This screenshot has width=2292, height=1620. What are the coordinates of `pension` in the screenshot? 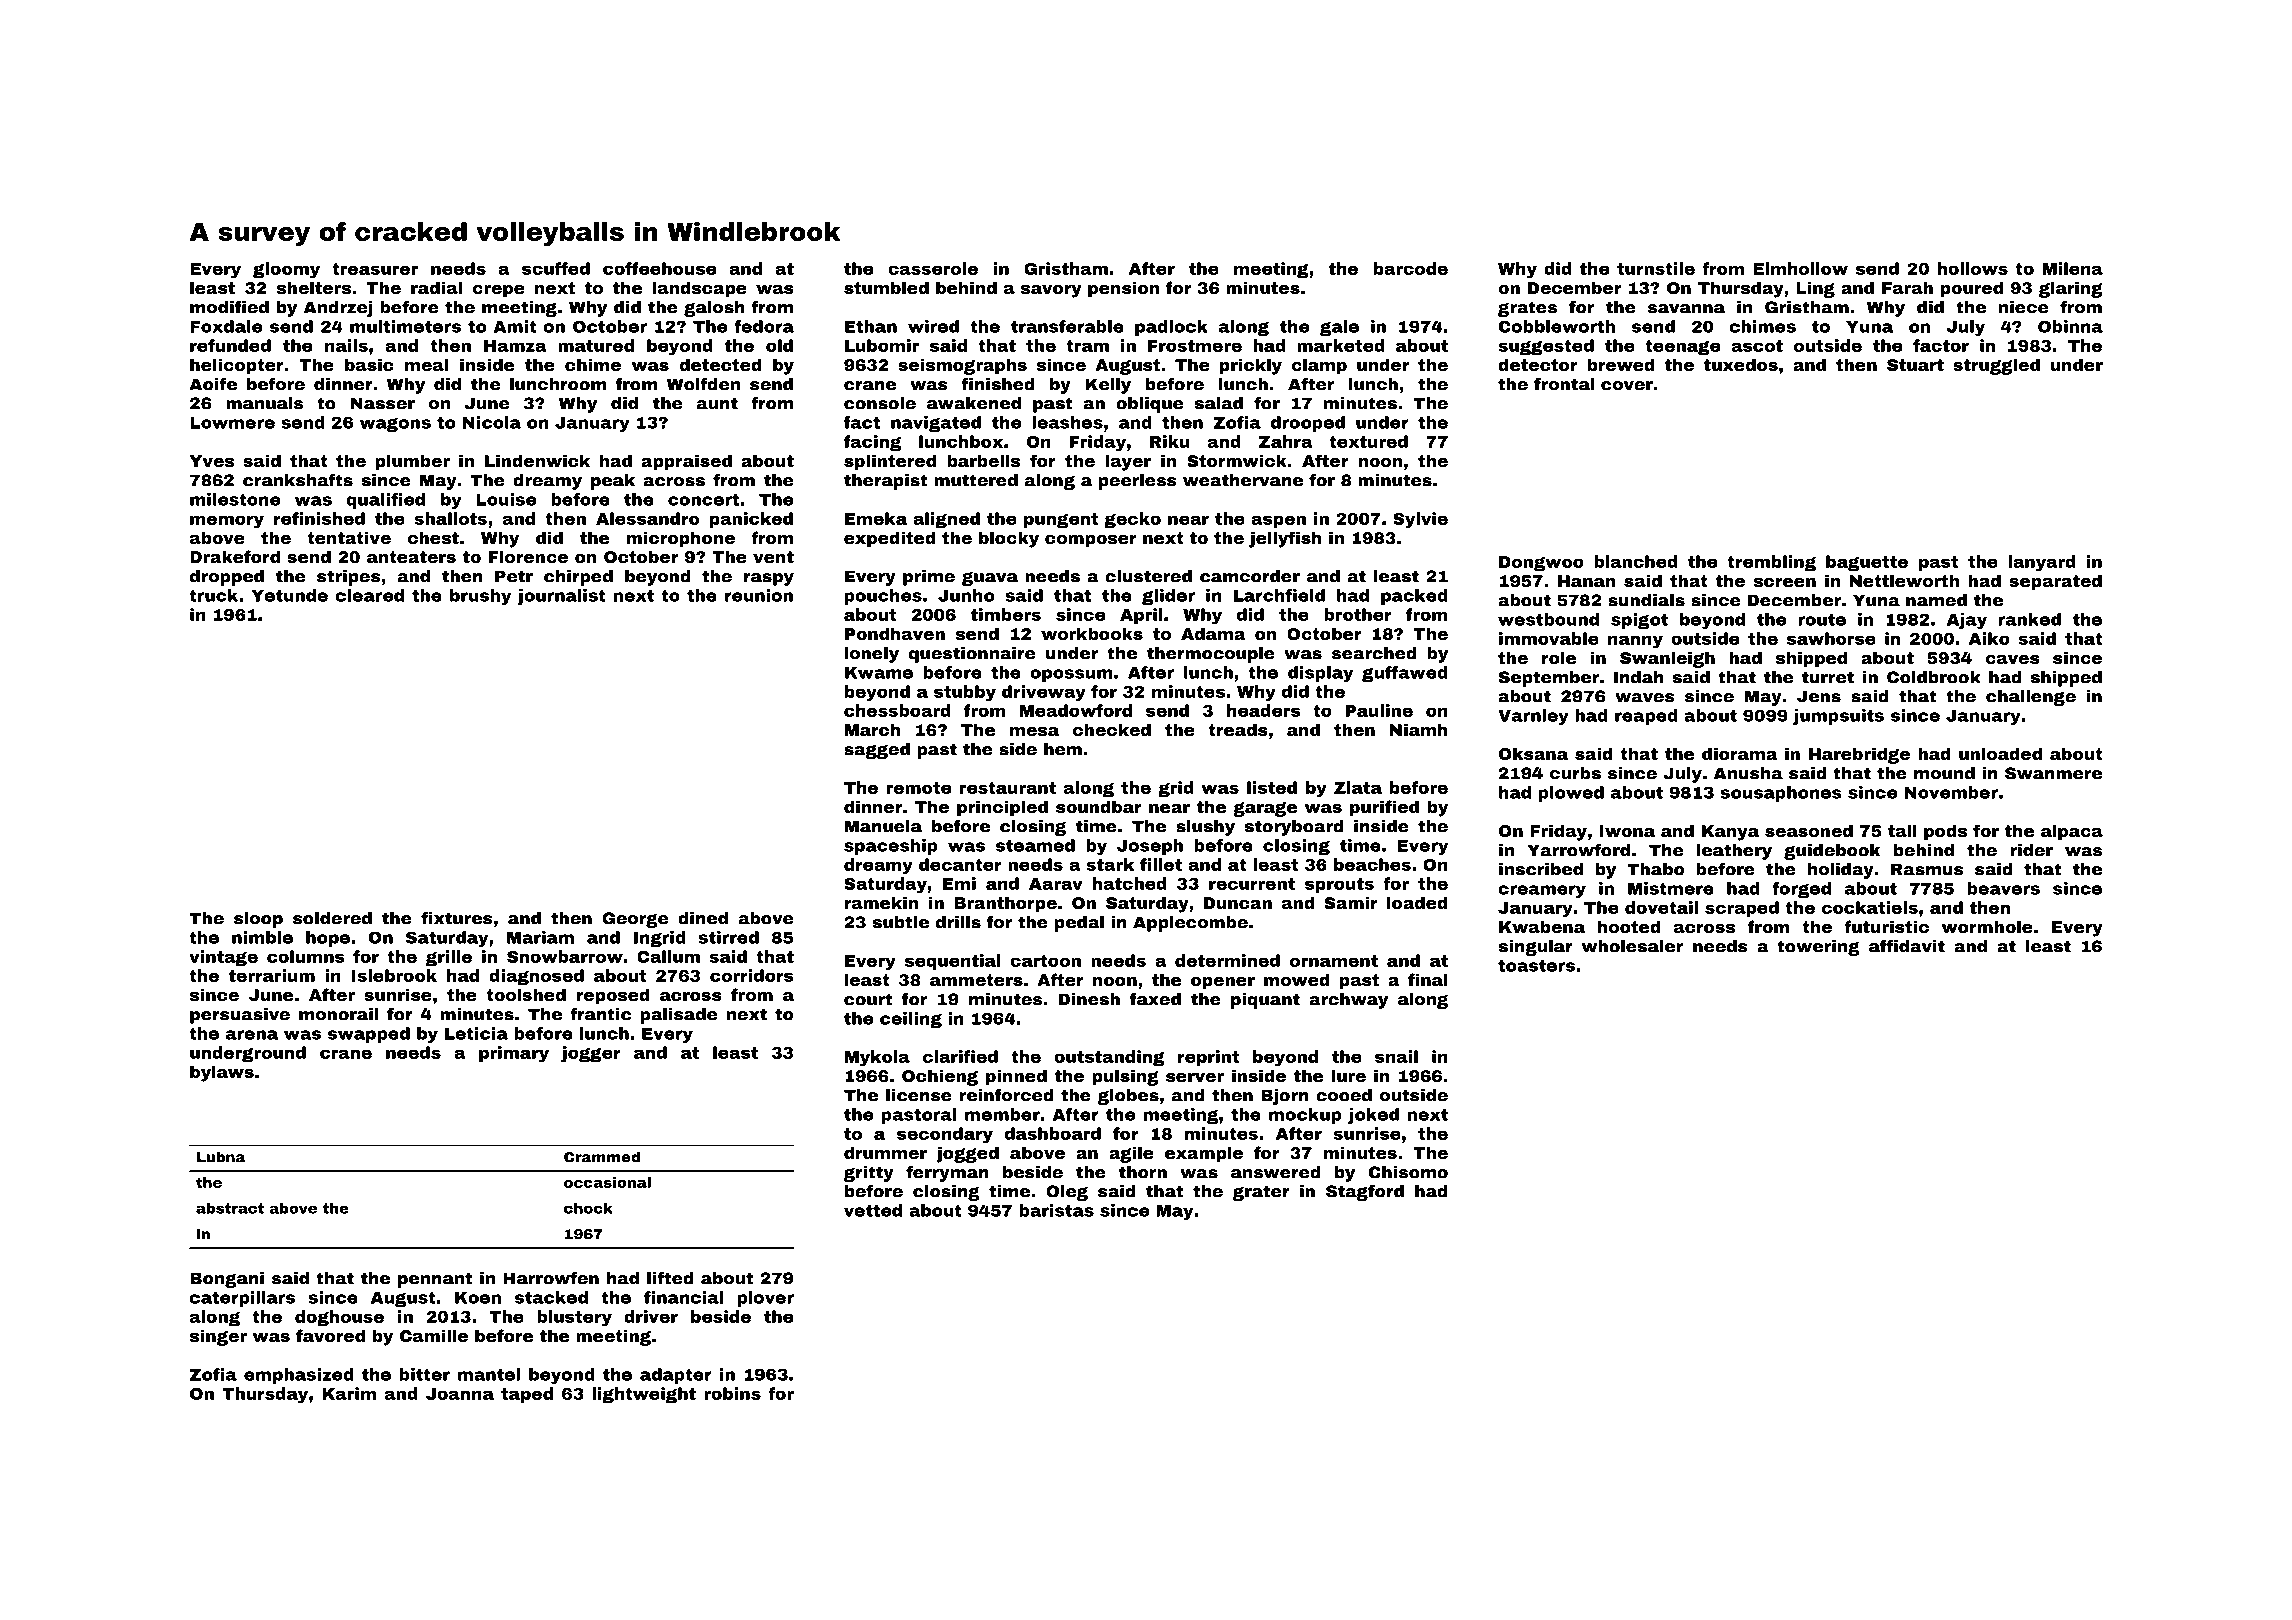 It's located at (1123, 289).
